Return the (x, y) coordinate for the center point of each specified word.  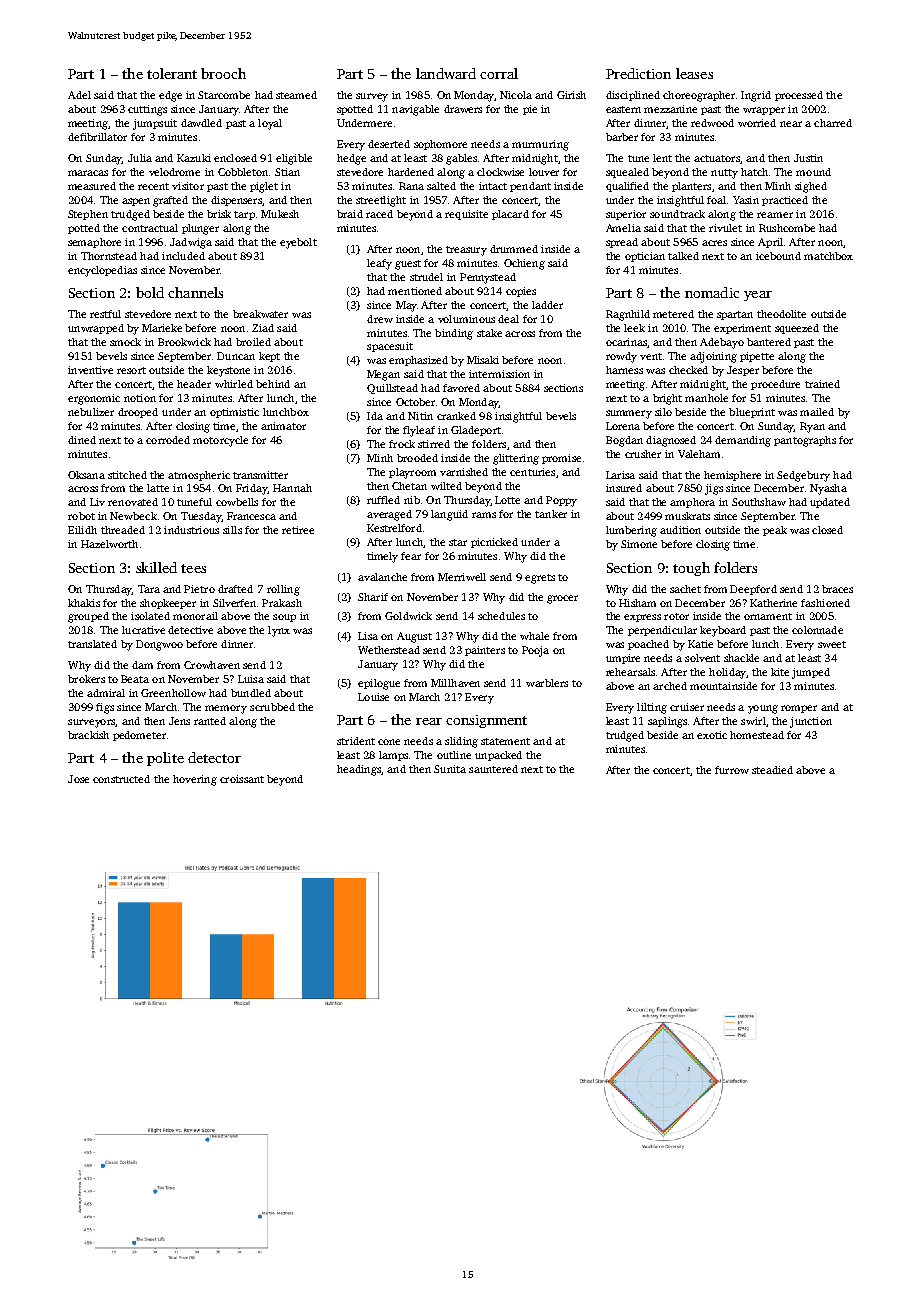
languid (449, 515)
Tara (149, 589)
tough (691, 569)
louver (544, 172)
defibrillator (97, 137)
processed (799, 96)
